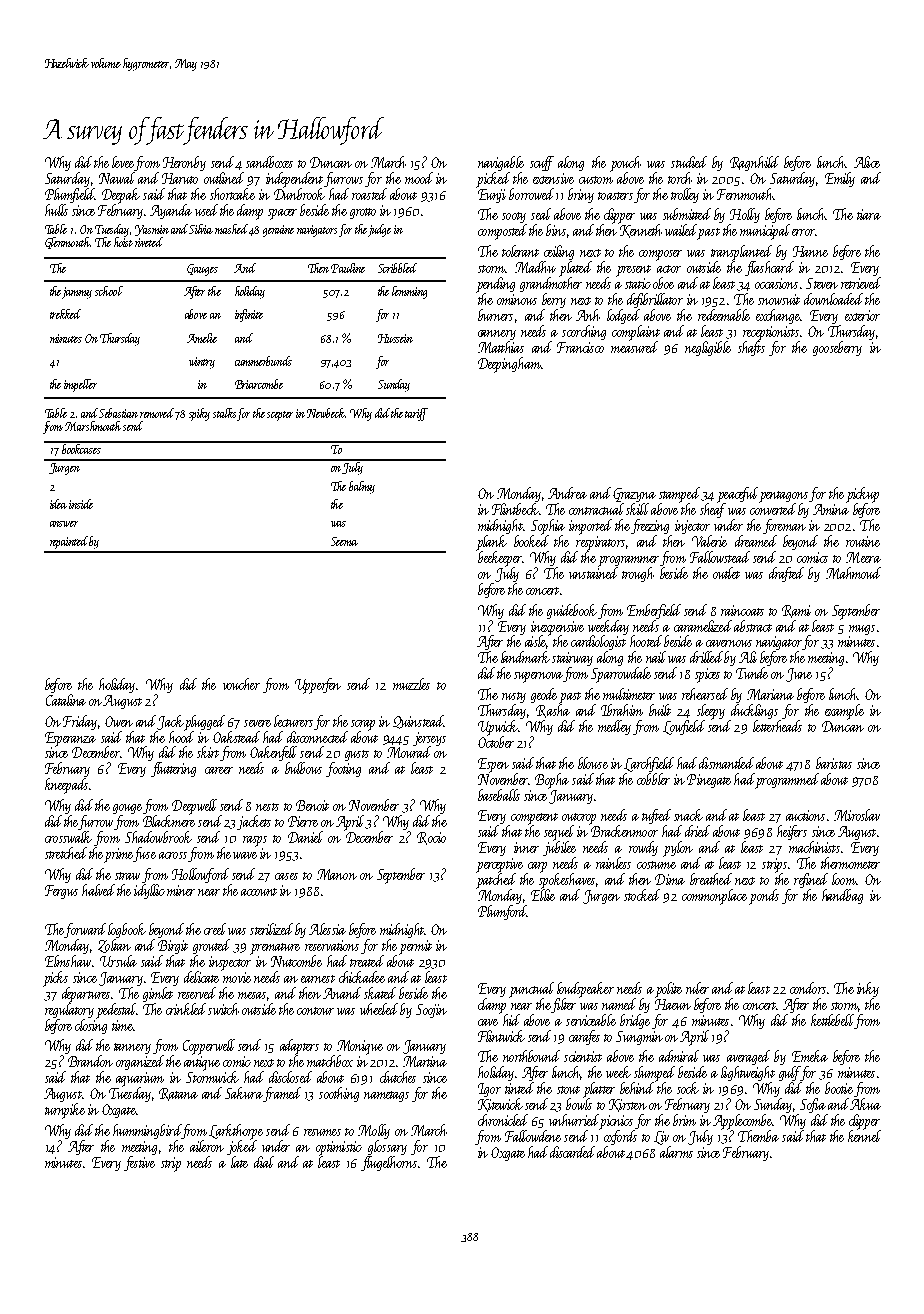  I want to click on Alice, so click(867, 162).
